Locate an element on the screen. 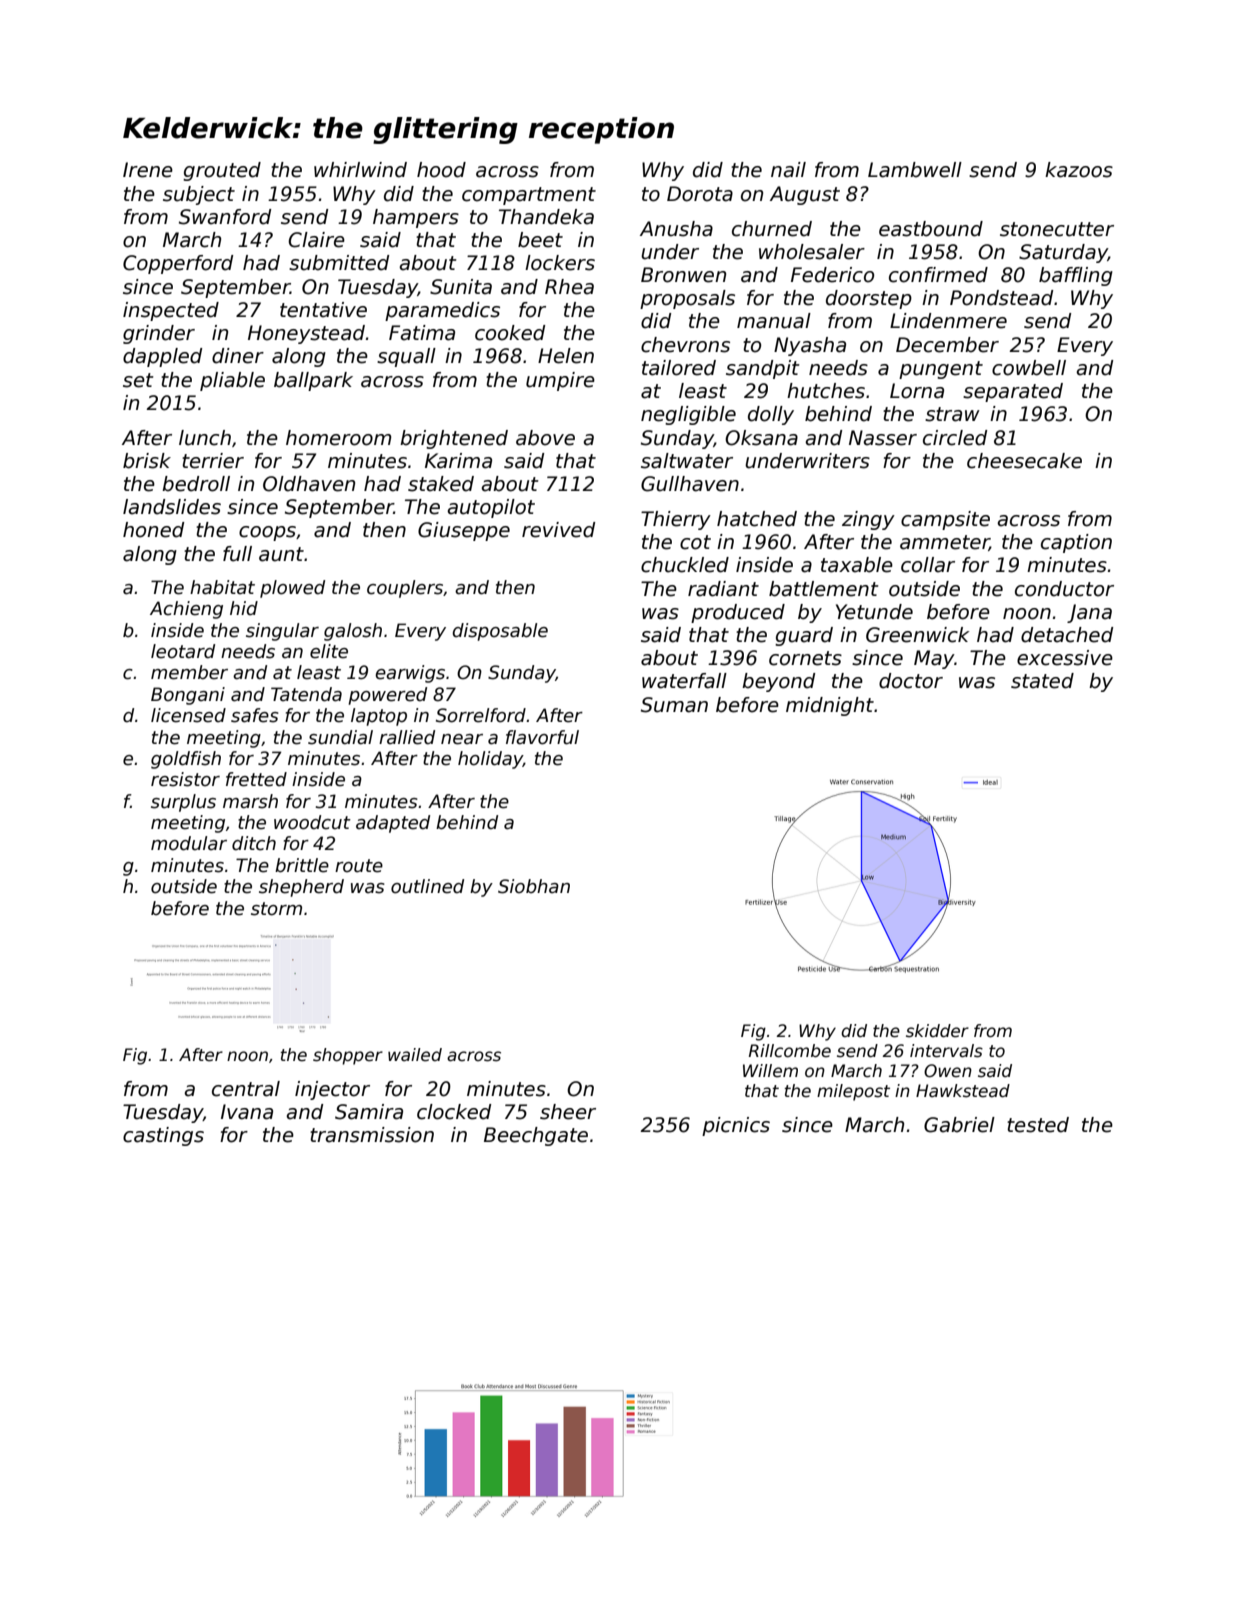 Image resolution: width=1236 pixels, height=1599 pixels. Irene is located at coordinates (148, 170).
